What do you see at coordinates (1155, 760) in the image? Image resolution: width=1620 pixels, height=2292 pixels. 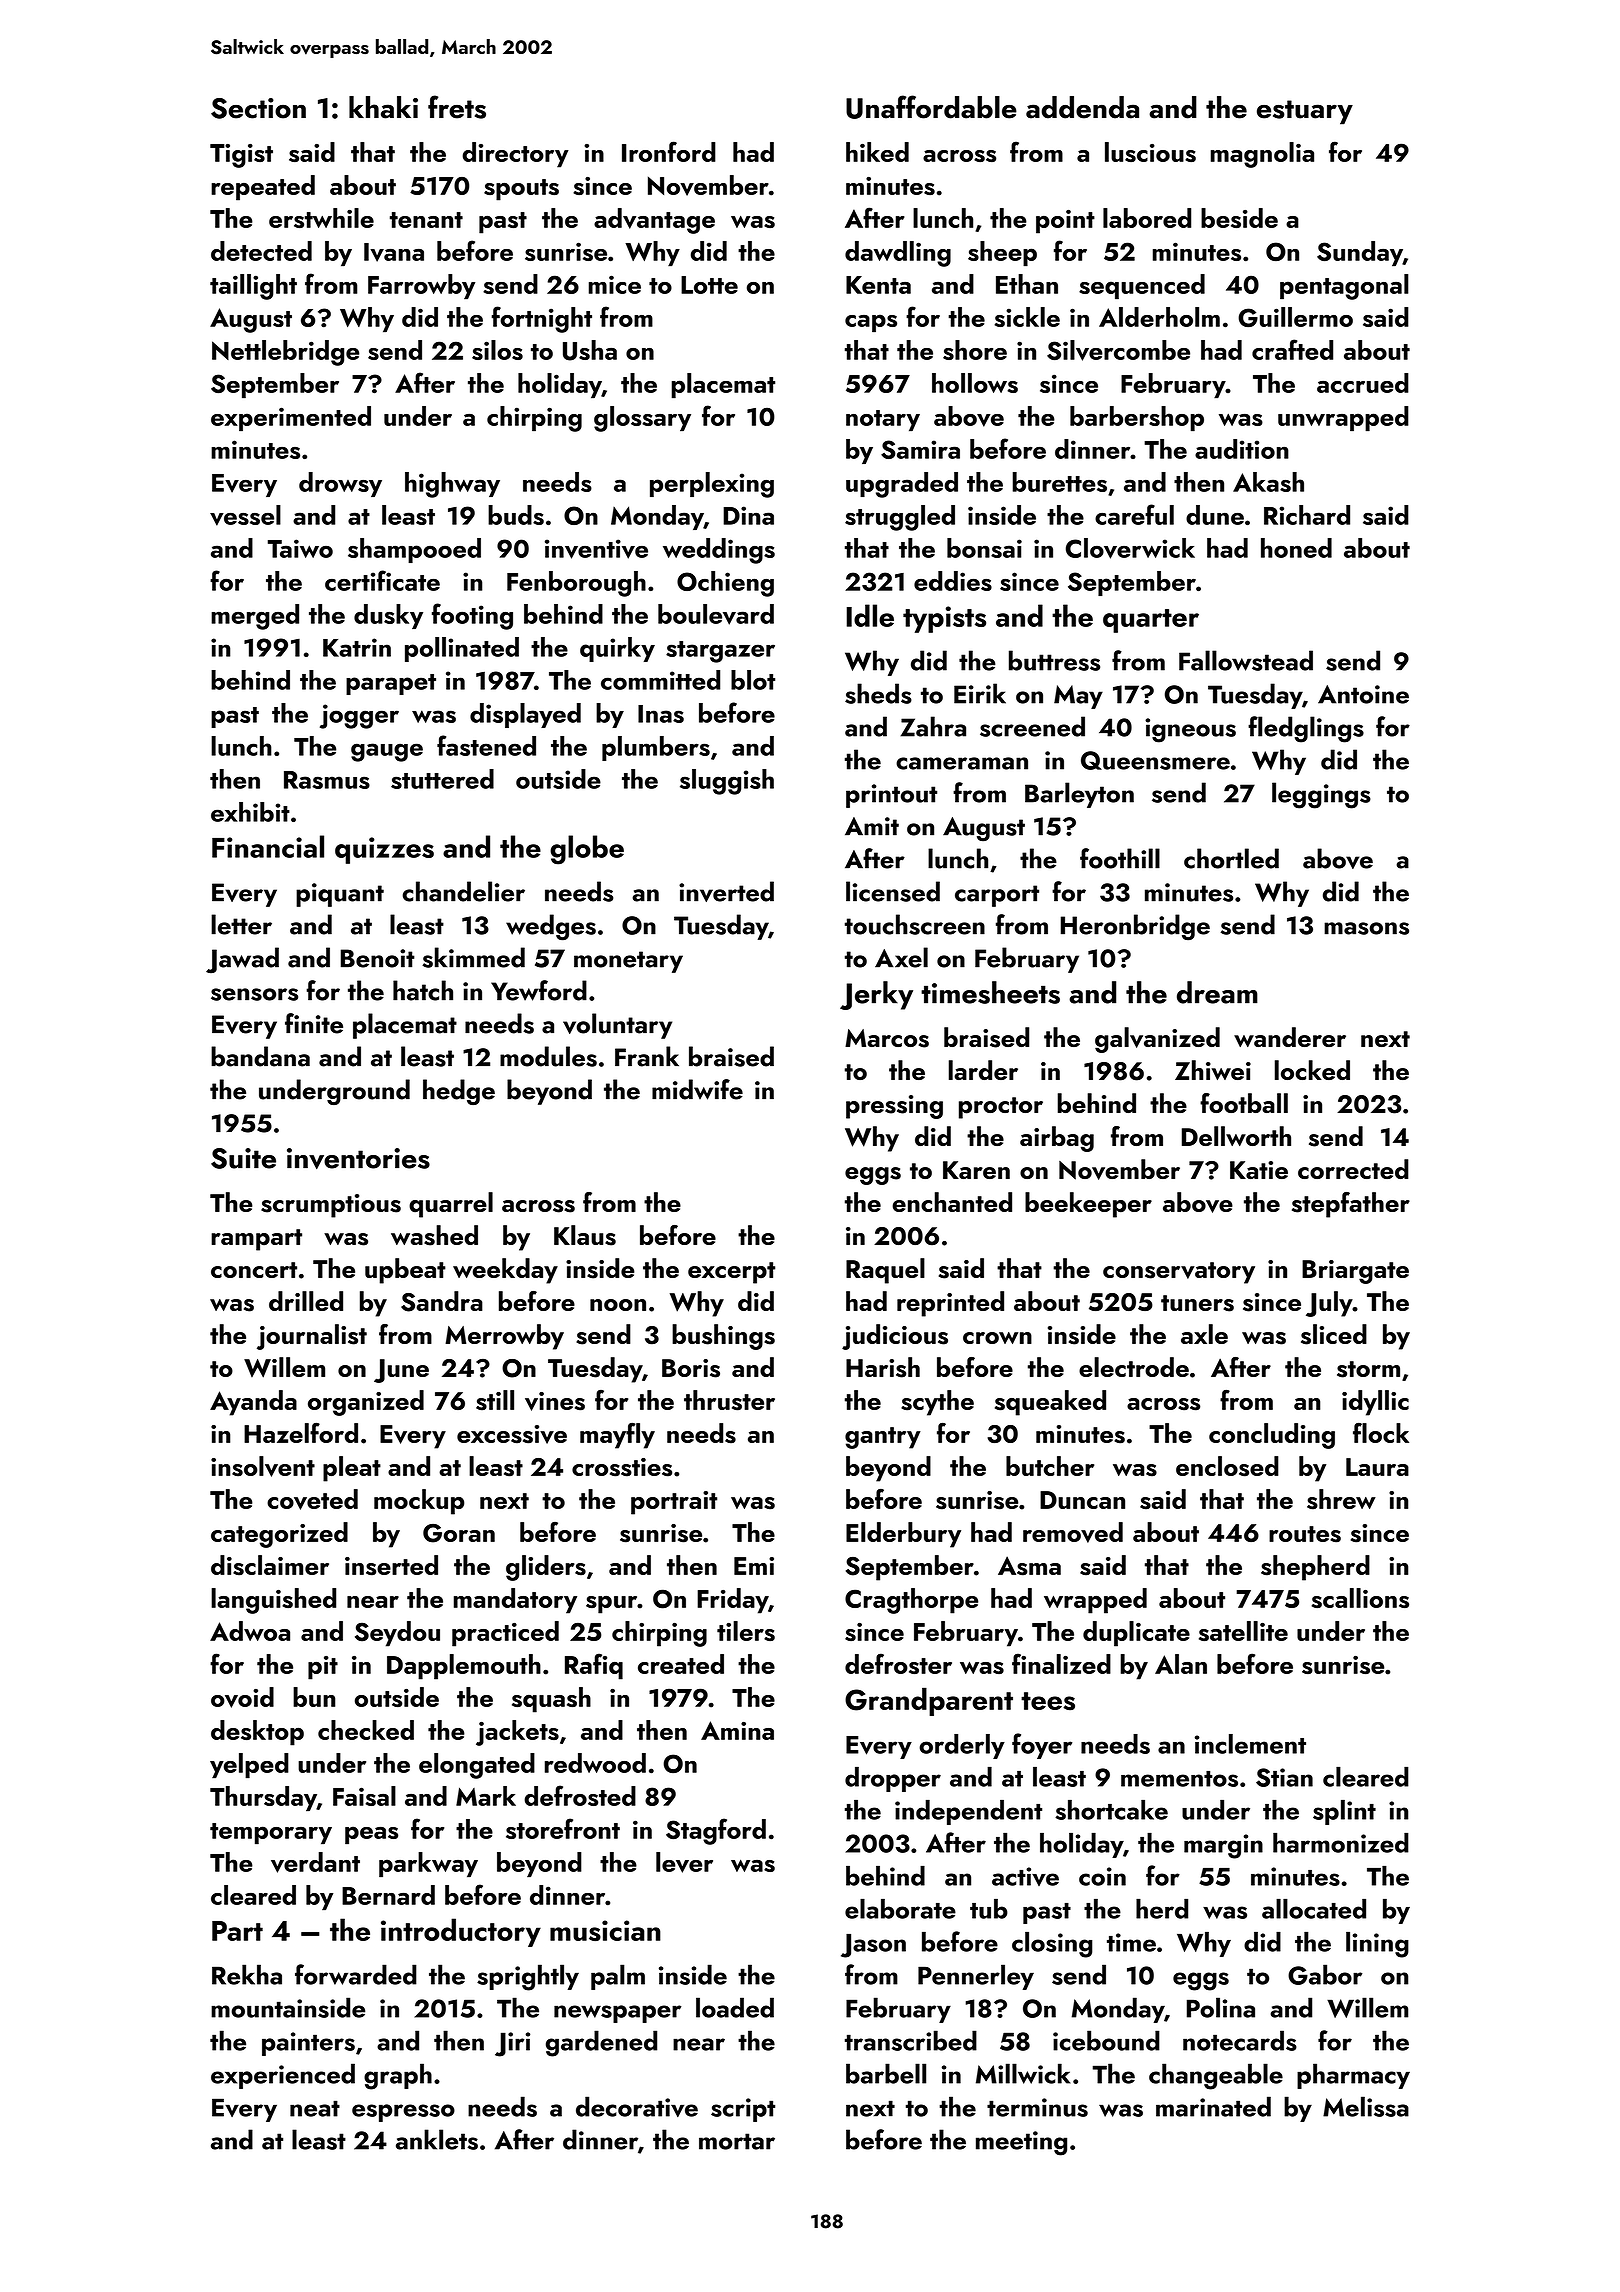 I see `Queensmere` at bounding box center [1155, 760].
